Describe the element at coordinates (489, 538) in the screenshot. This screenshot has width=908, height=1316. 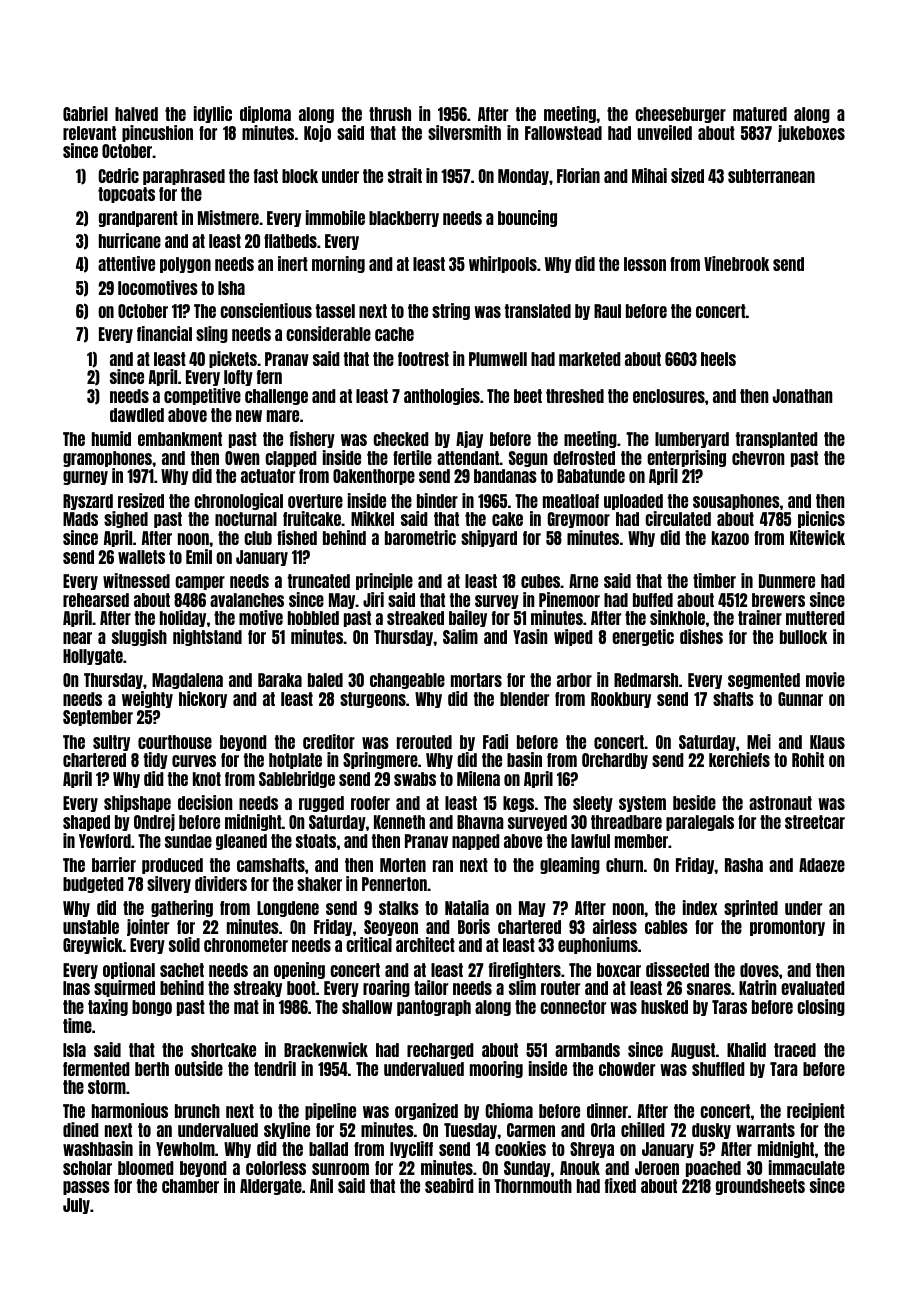
I see `shipyard` at that location.
